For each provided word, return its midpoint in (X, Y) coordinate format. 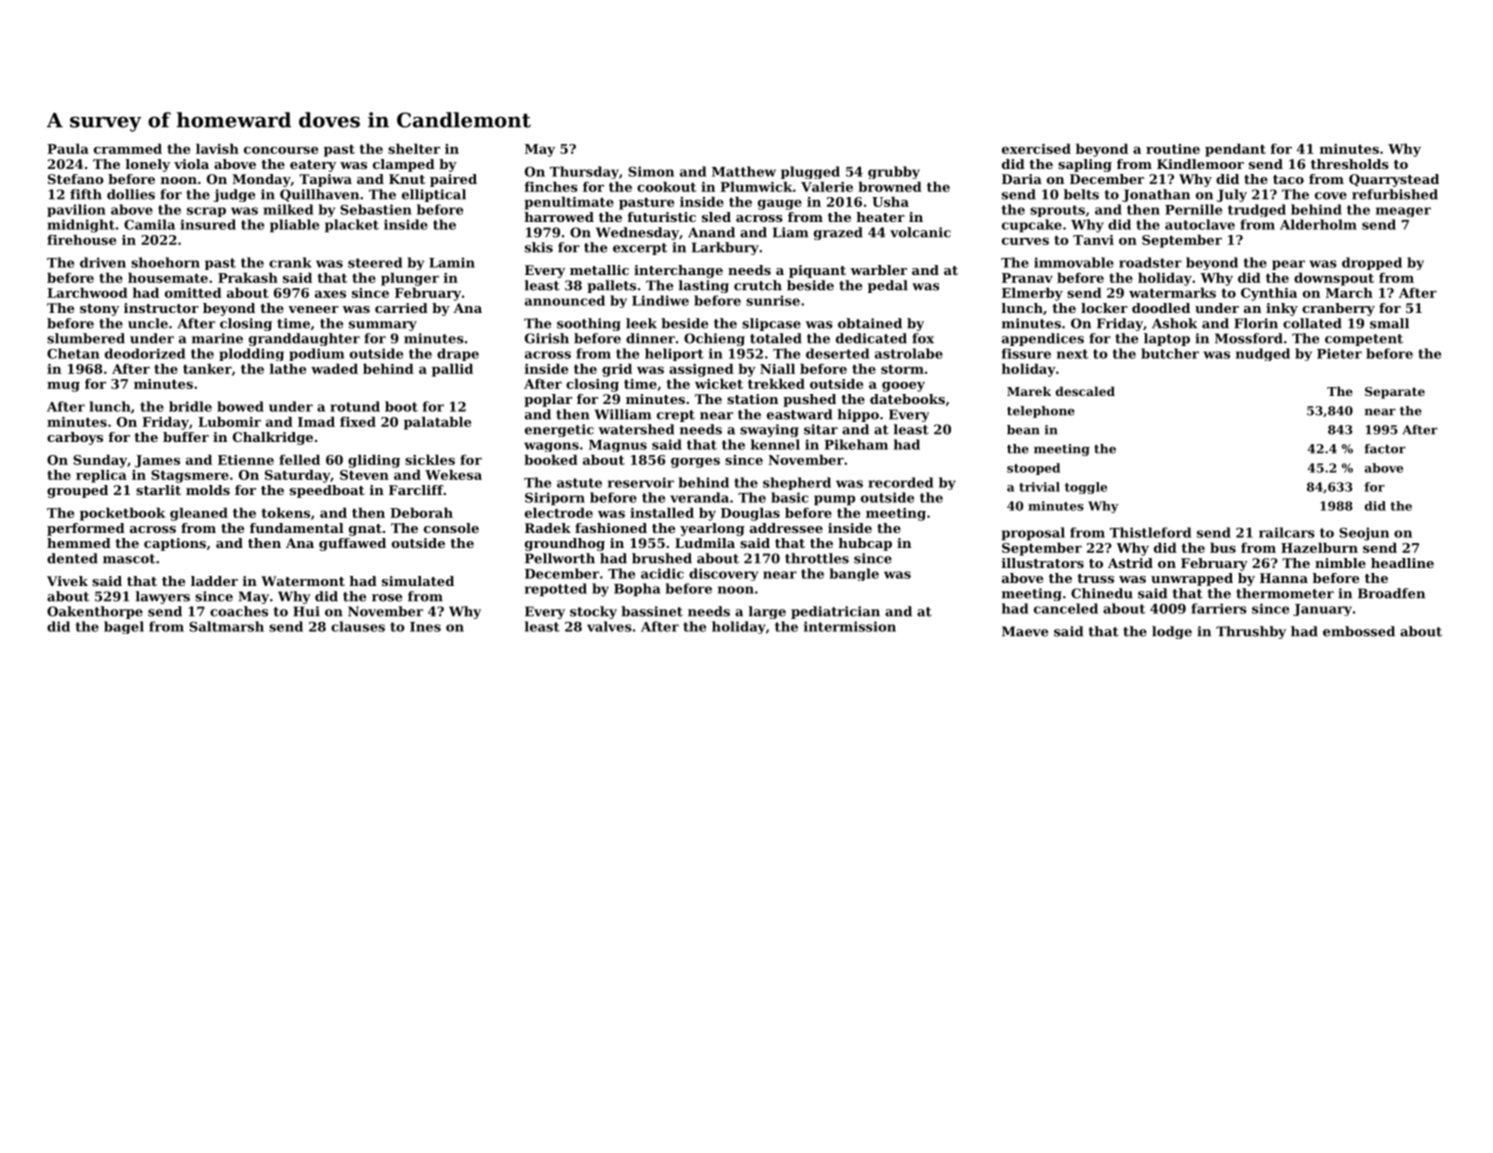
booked (551, 459)
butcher (1170, 353)
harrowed (559, 217)
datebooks (907, 399)
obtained (870, 323)
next (1072, 354)
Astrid (1130, 563)
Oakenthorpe (95, 612)
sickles (430, 459)
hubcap (865, 544)
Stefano (76, 179)
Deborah (421, 512)
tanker (207, 368)
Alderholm (1318, 224)
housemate (168, 277)
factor (1385, 449)
